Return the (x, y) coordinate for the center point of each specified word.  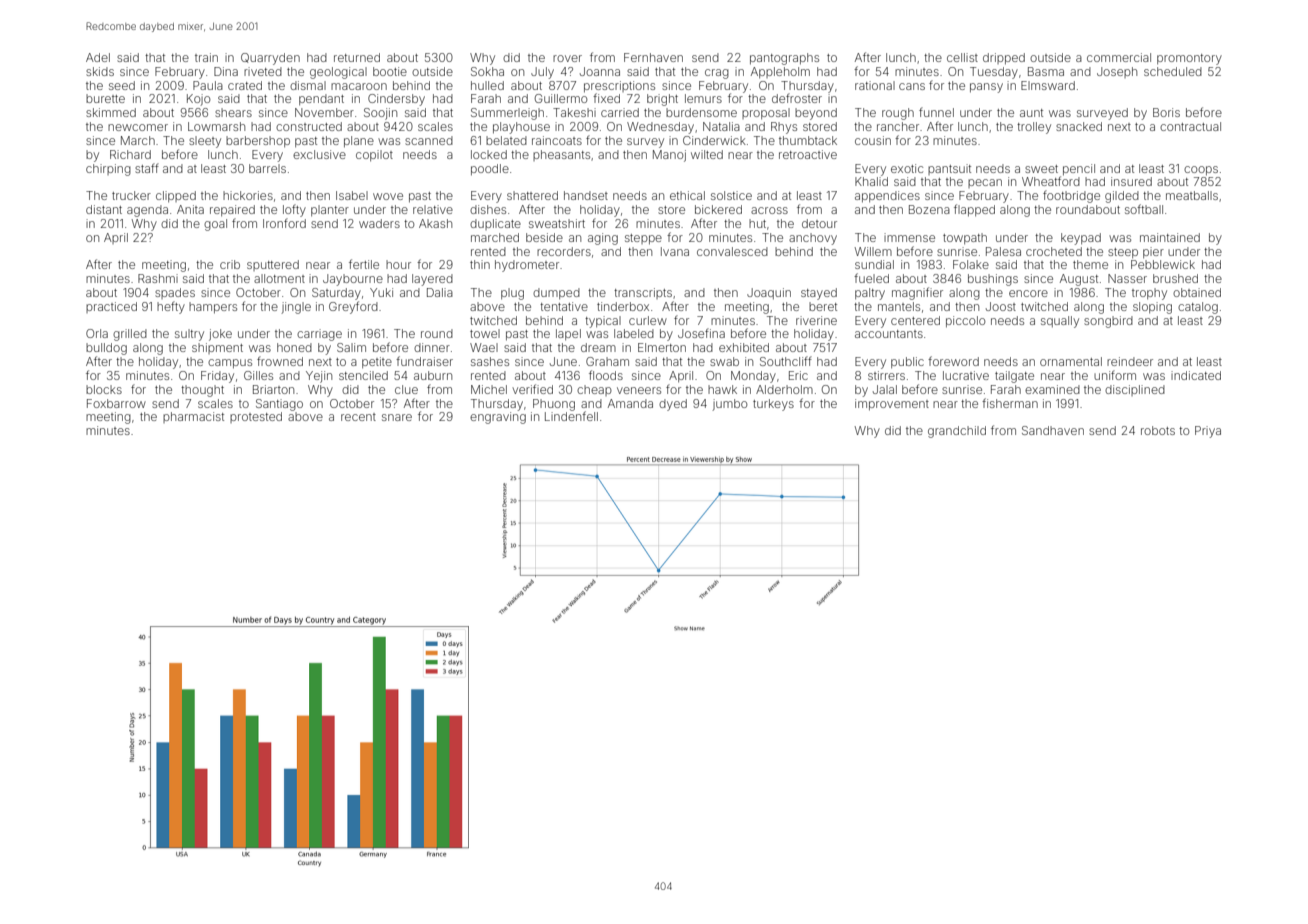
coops (1201, 171)
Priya (1208, 432)
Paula (208, 85)
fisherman (1010, 403)
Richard (130, 154)
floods (606, 375)
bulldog (106, 349)
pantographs (784, 59)
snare (397, 417)
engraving (498, 418)
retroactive (808, 154)
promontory (1189, 59)
